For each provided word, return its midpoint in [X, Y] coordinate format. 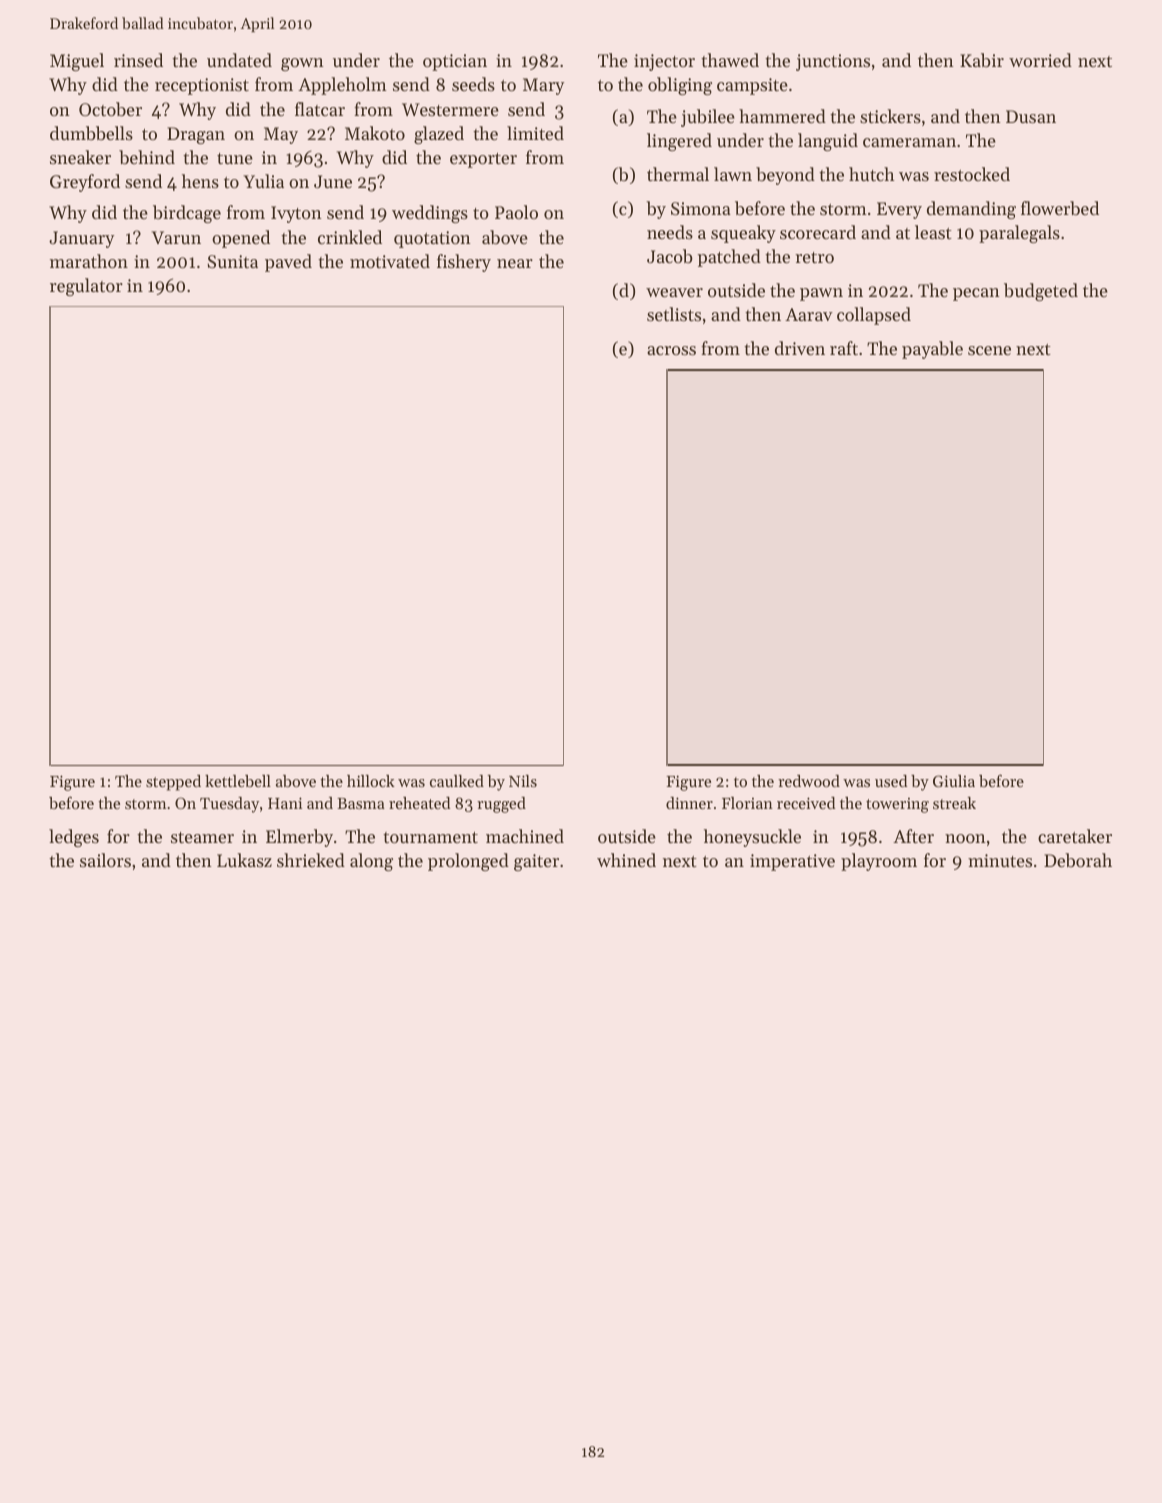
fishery [464, 263]
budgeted [1041, 292]
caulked [457, 781]
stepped [173, 783]
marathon [89, 261]
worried [1040, 60]
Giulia [954, 781]
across [671, 350]
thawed [730, 60]
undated [239, 60]
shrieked [311, 860]
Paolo [516, 212]
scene [989, 350]
